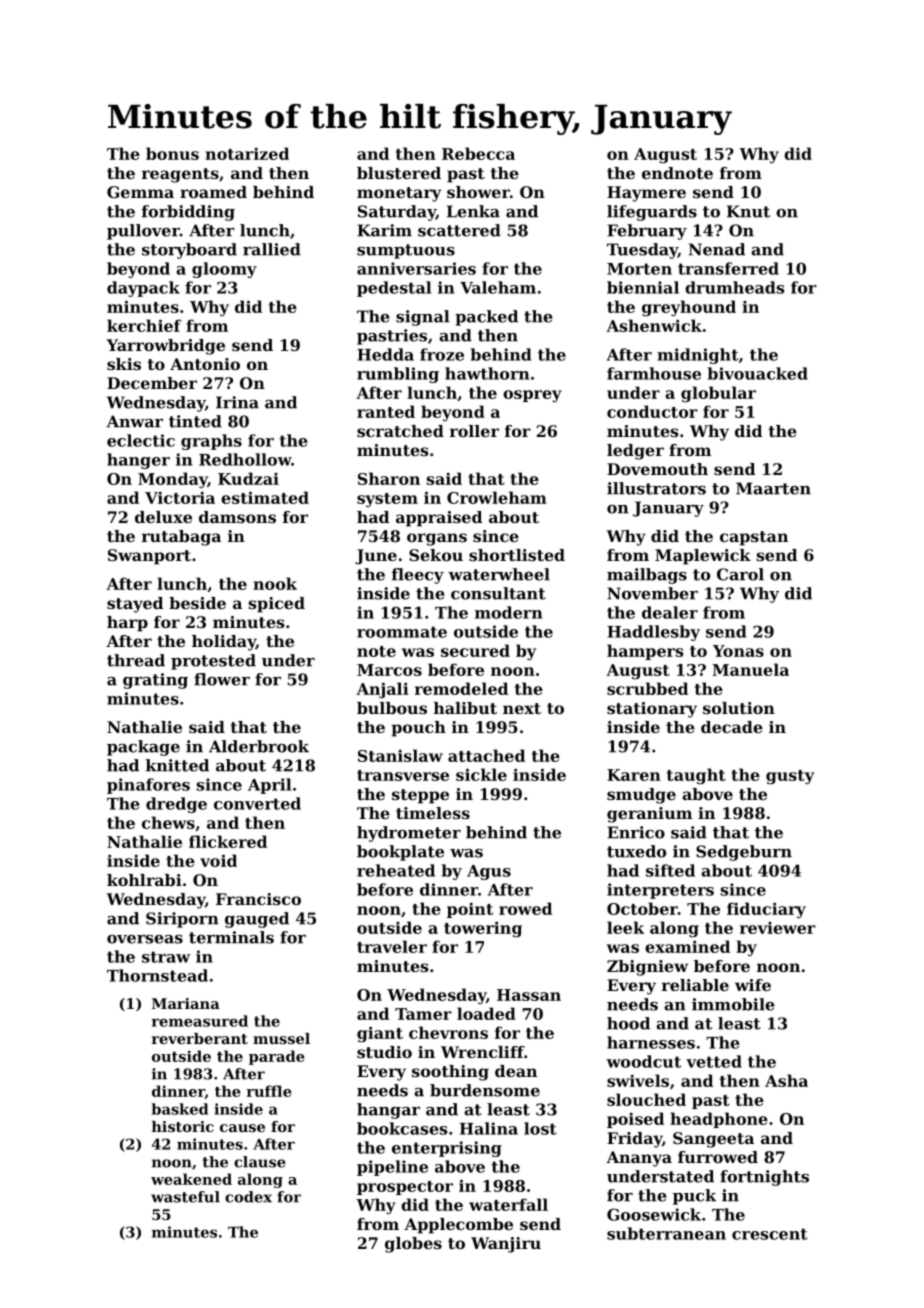 The width and height of the page is (924, 1308). Describe the element at coordinates (140, 192) in the page. I see `Gemma` at that location.
